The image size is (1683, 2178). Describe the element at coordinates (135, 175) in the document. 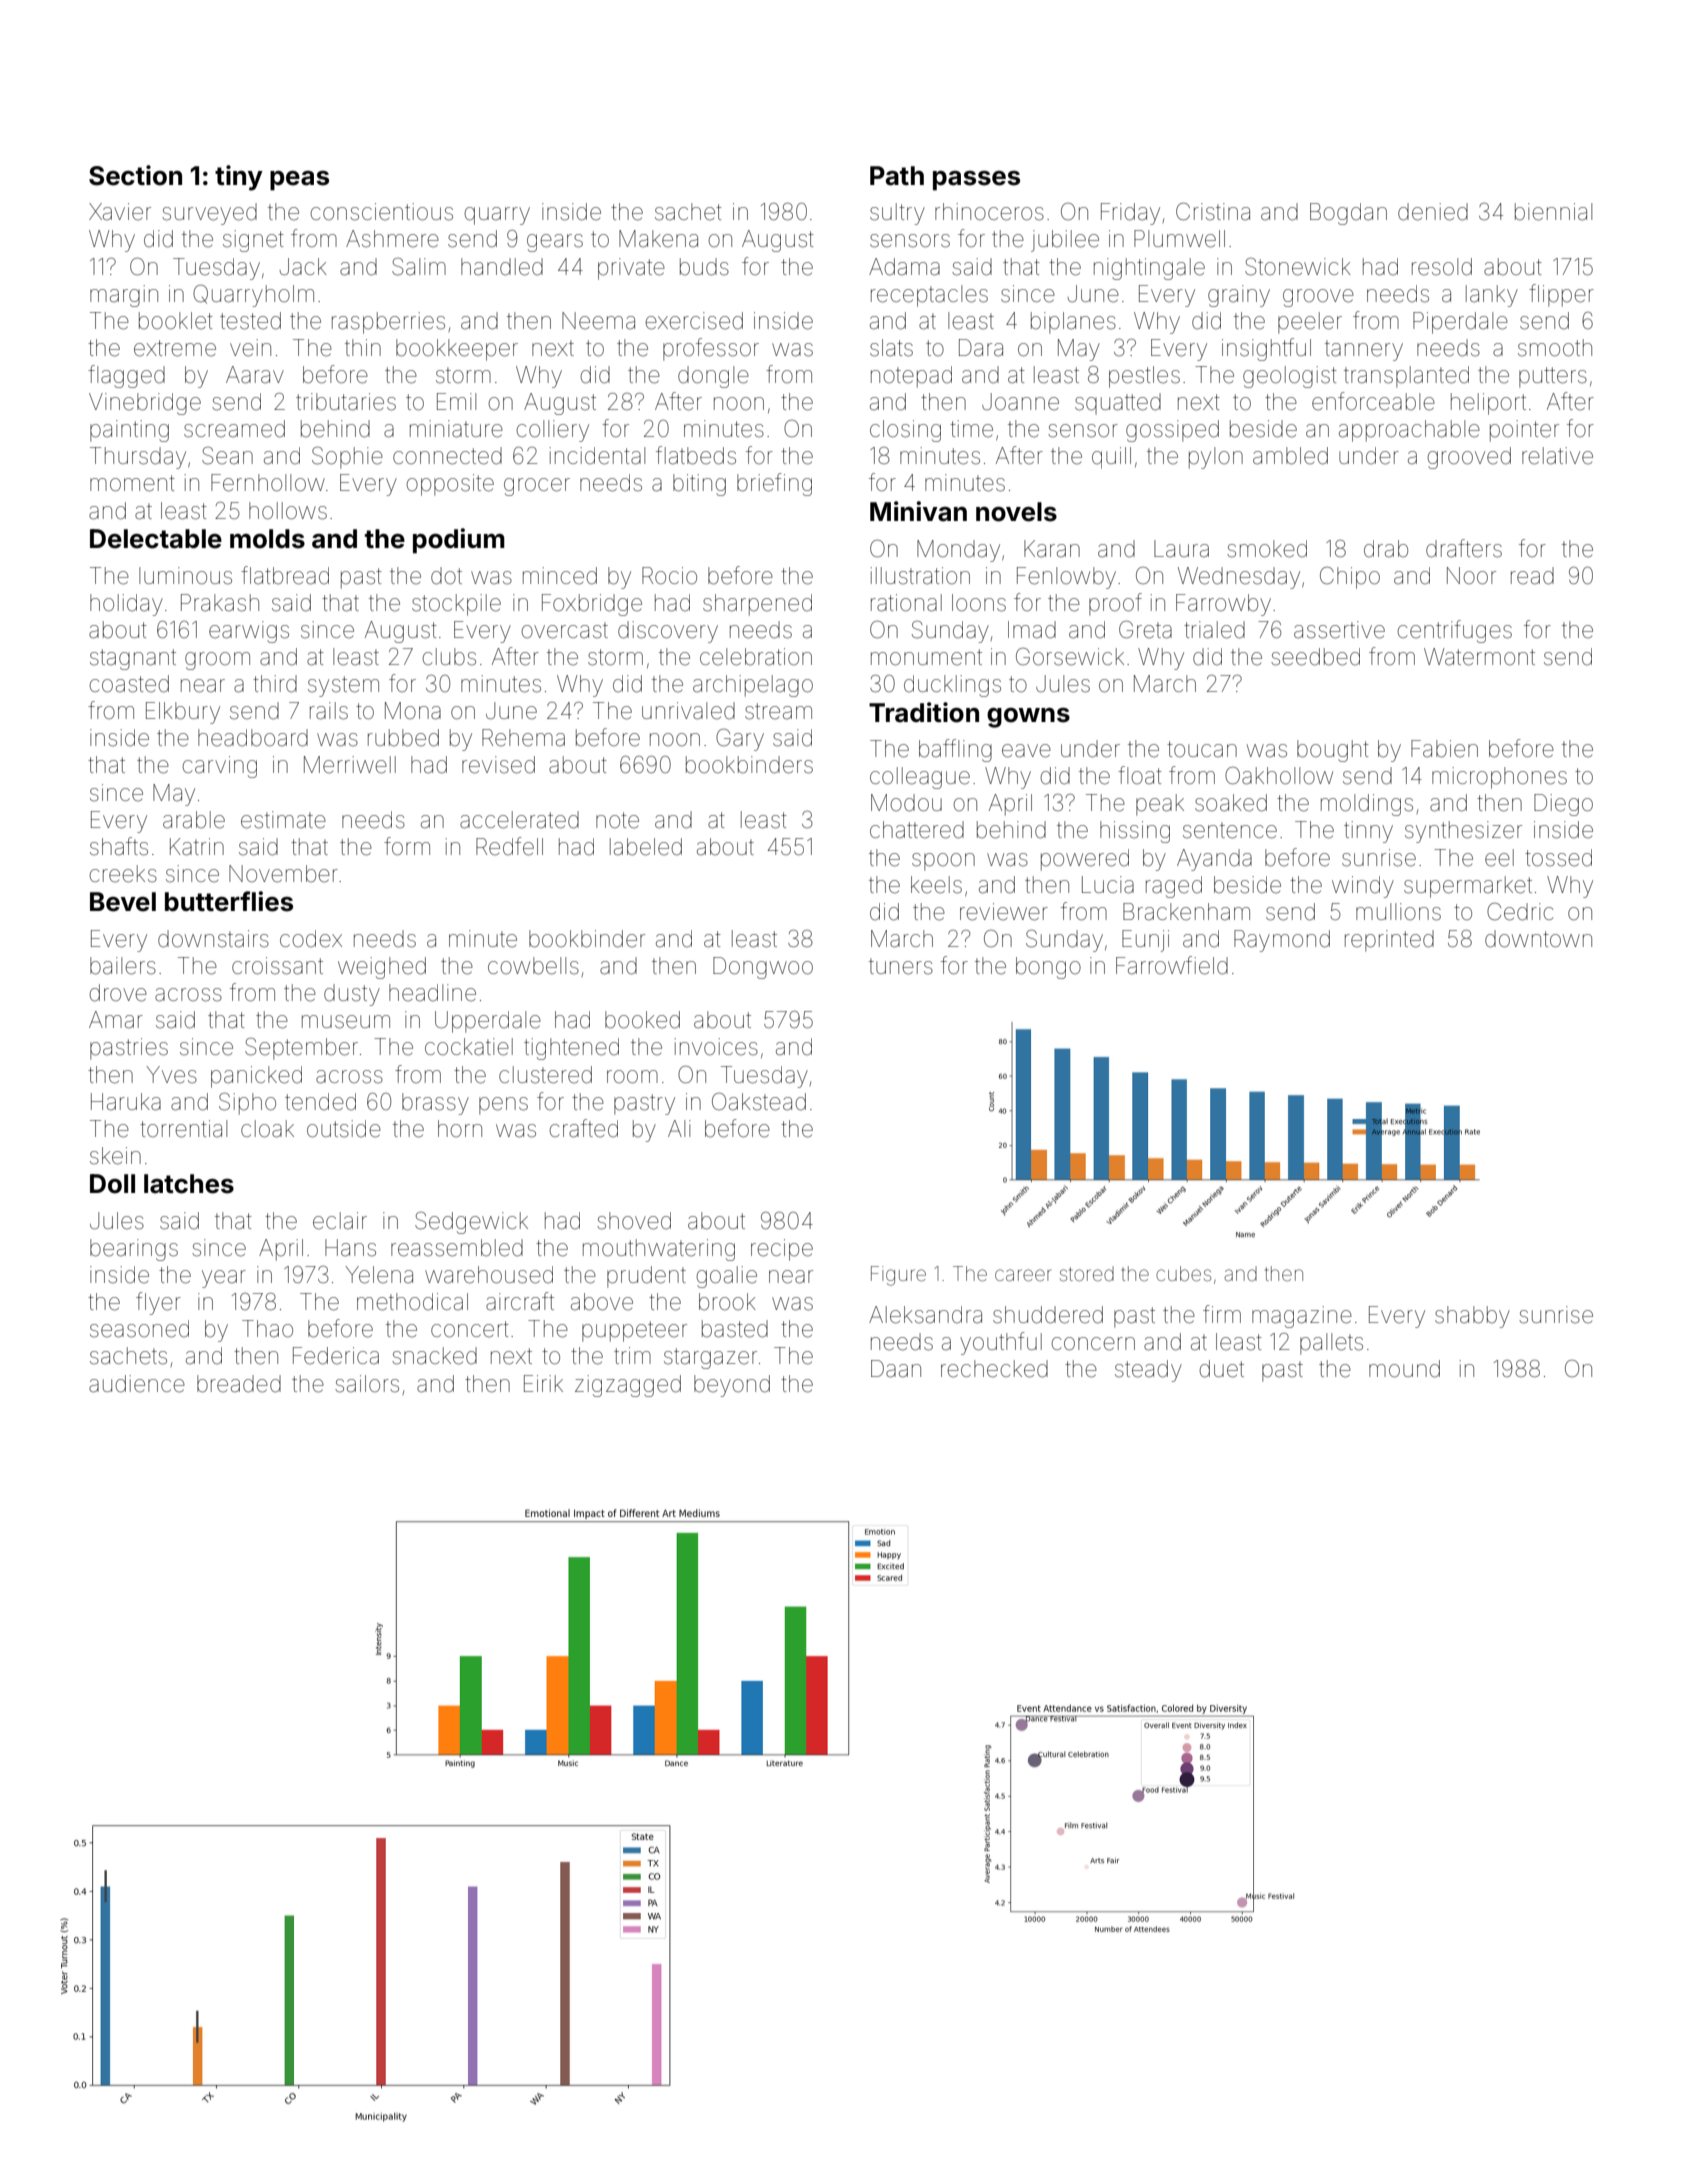

I see `Section` at that location.
